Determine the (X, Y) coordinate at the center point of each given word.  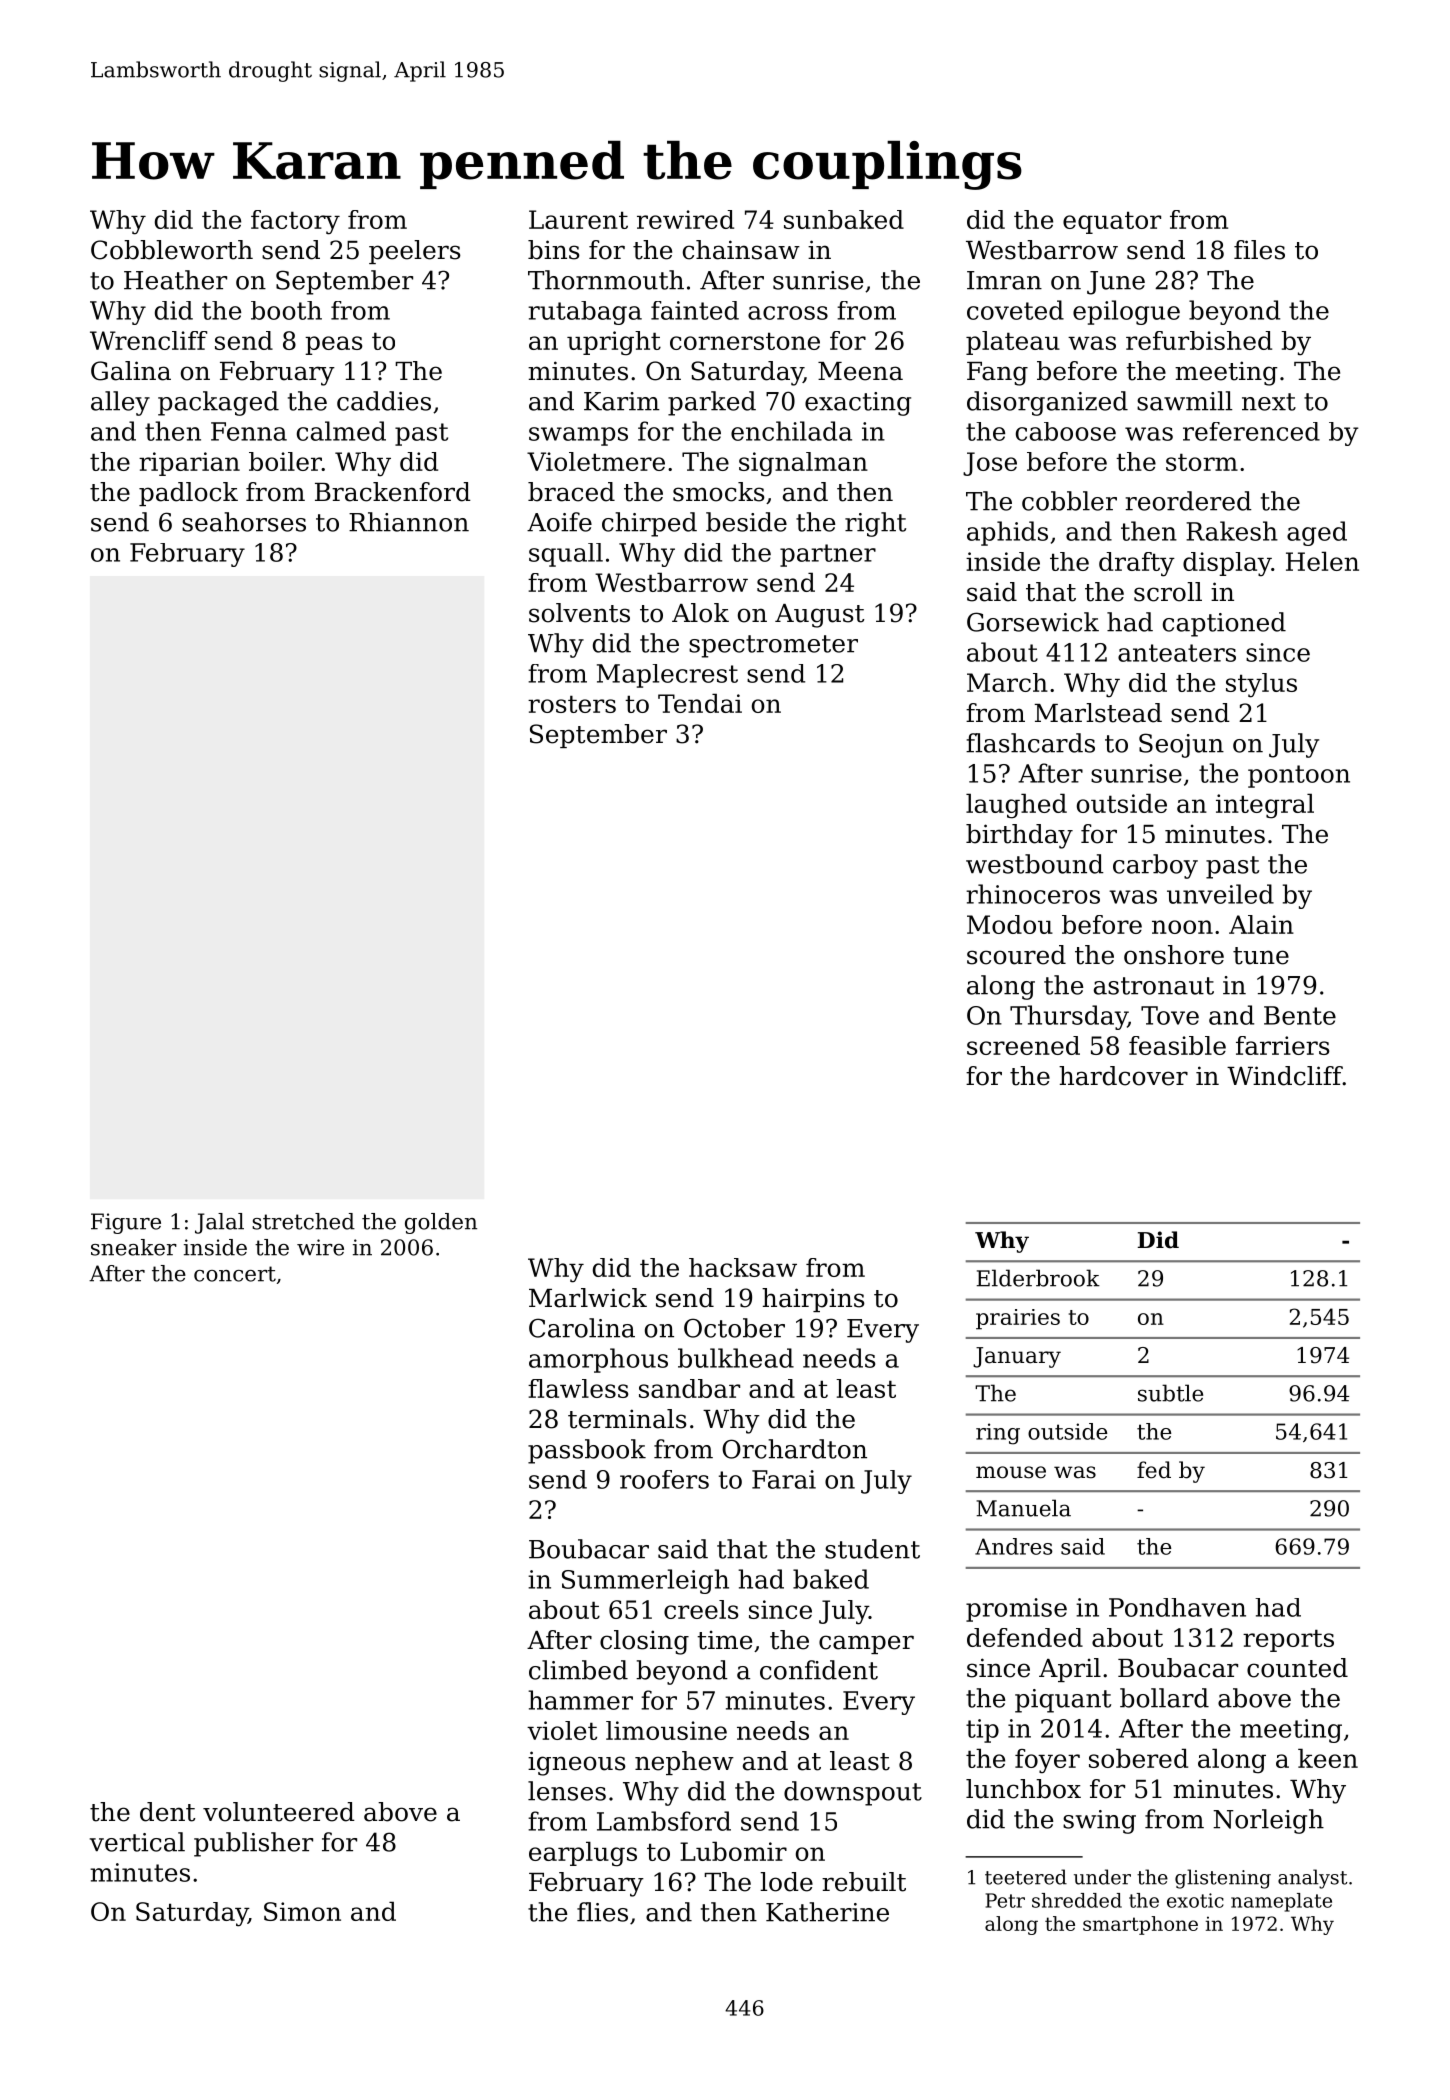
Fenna (249, 431)
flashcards (1030, 743)
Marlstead (1098, 713)
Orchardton (794, 1449)
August (819, 616)
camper (866, 1644)
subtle (1170, 1393)
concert (235, 1274)
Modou (1010, 924)
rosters (572, 704)
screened (1023, 1045)
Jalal (219, 1223)
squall (566, 555)
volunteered (279, 1812)
